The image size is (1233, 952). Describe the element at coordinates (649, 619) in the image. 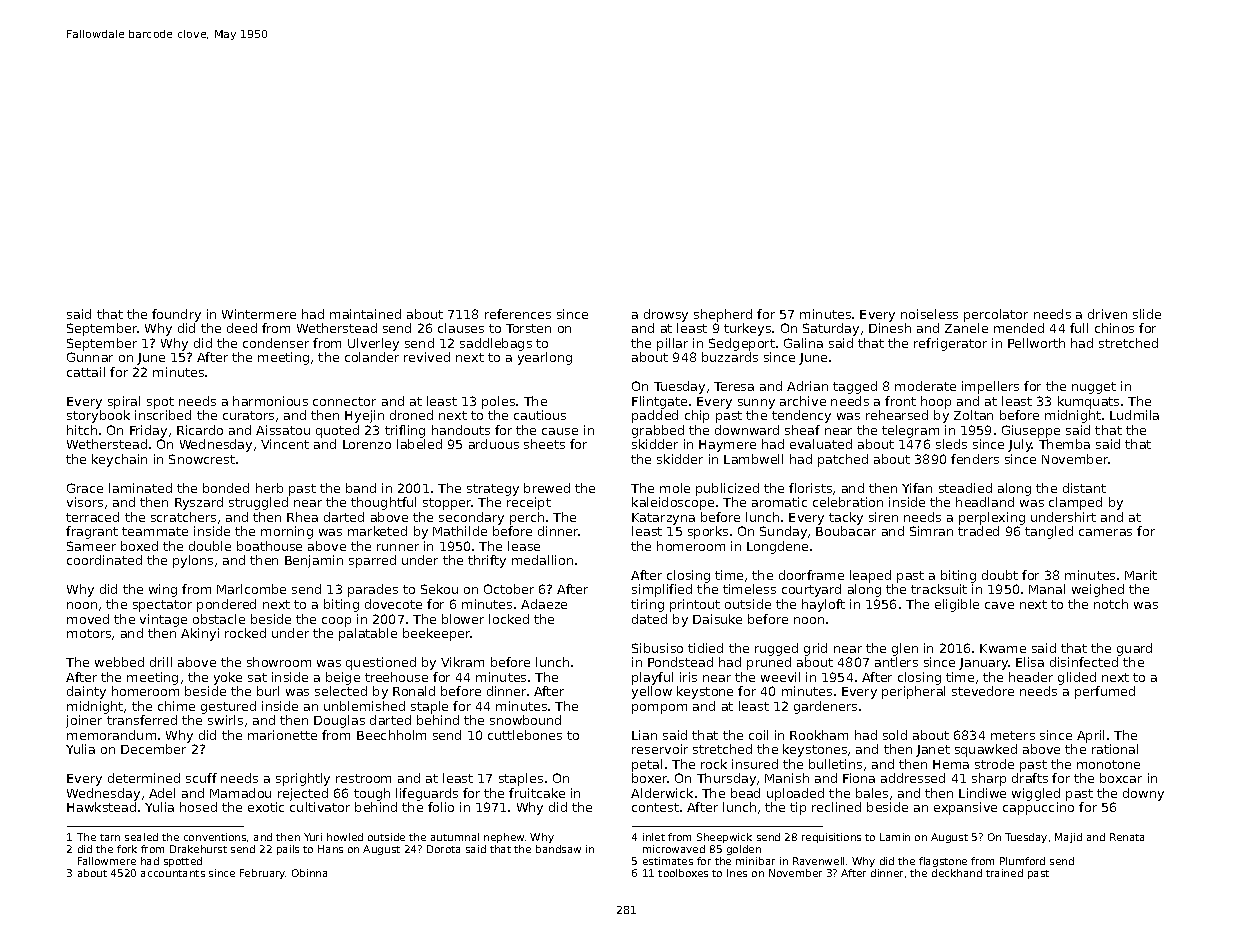

I see `dated` at that location.
